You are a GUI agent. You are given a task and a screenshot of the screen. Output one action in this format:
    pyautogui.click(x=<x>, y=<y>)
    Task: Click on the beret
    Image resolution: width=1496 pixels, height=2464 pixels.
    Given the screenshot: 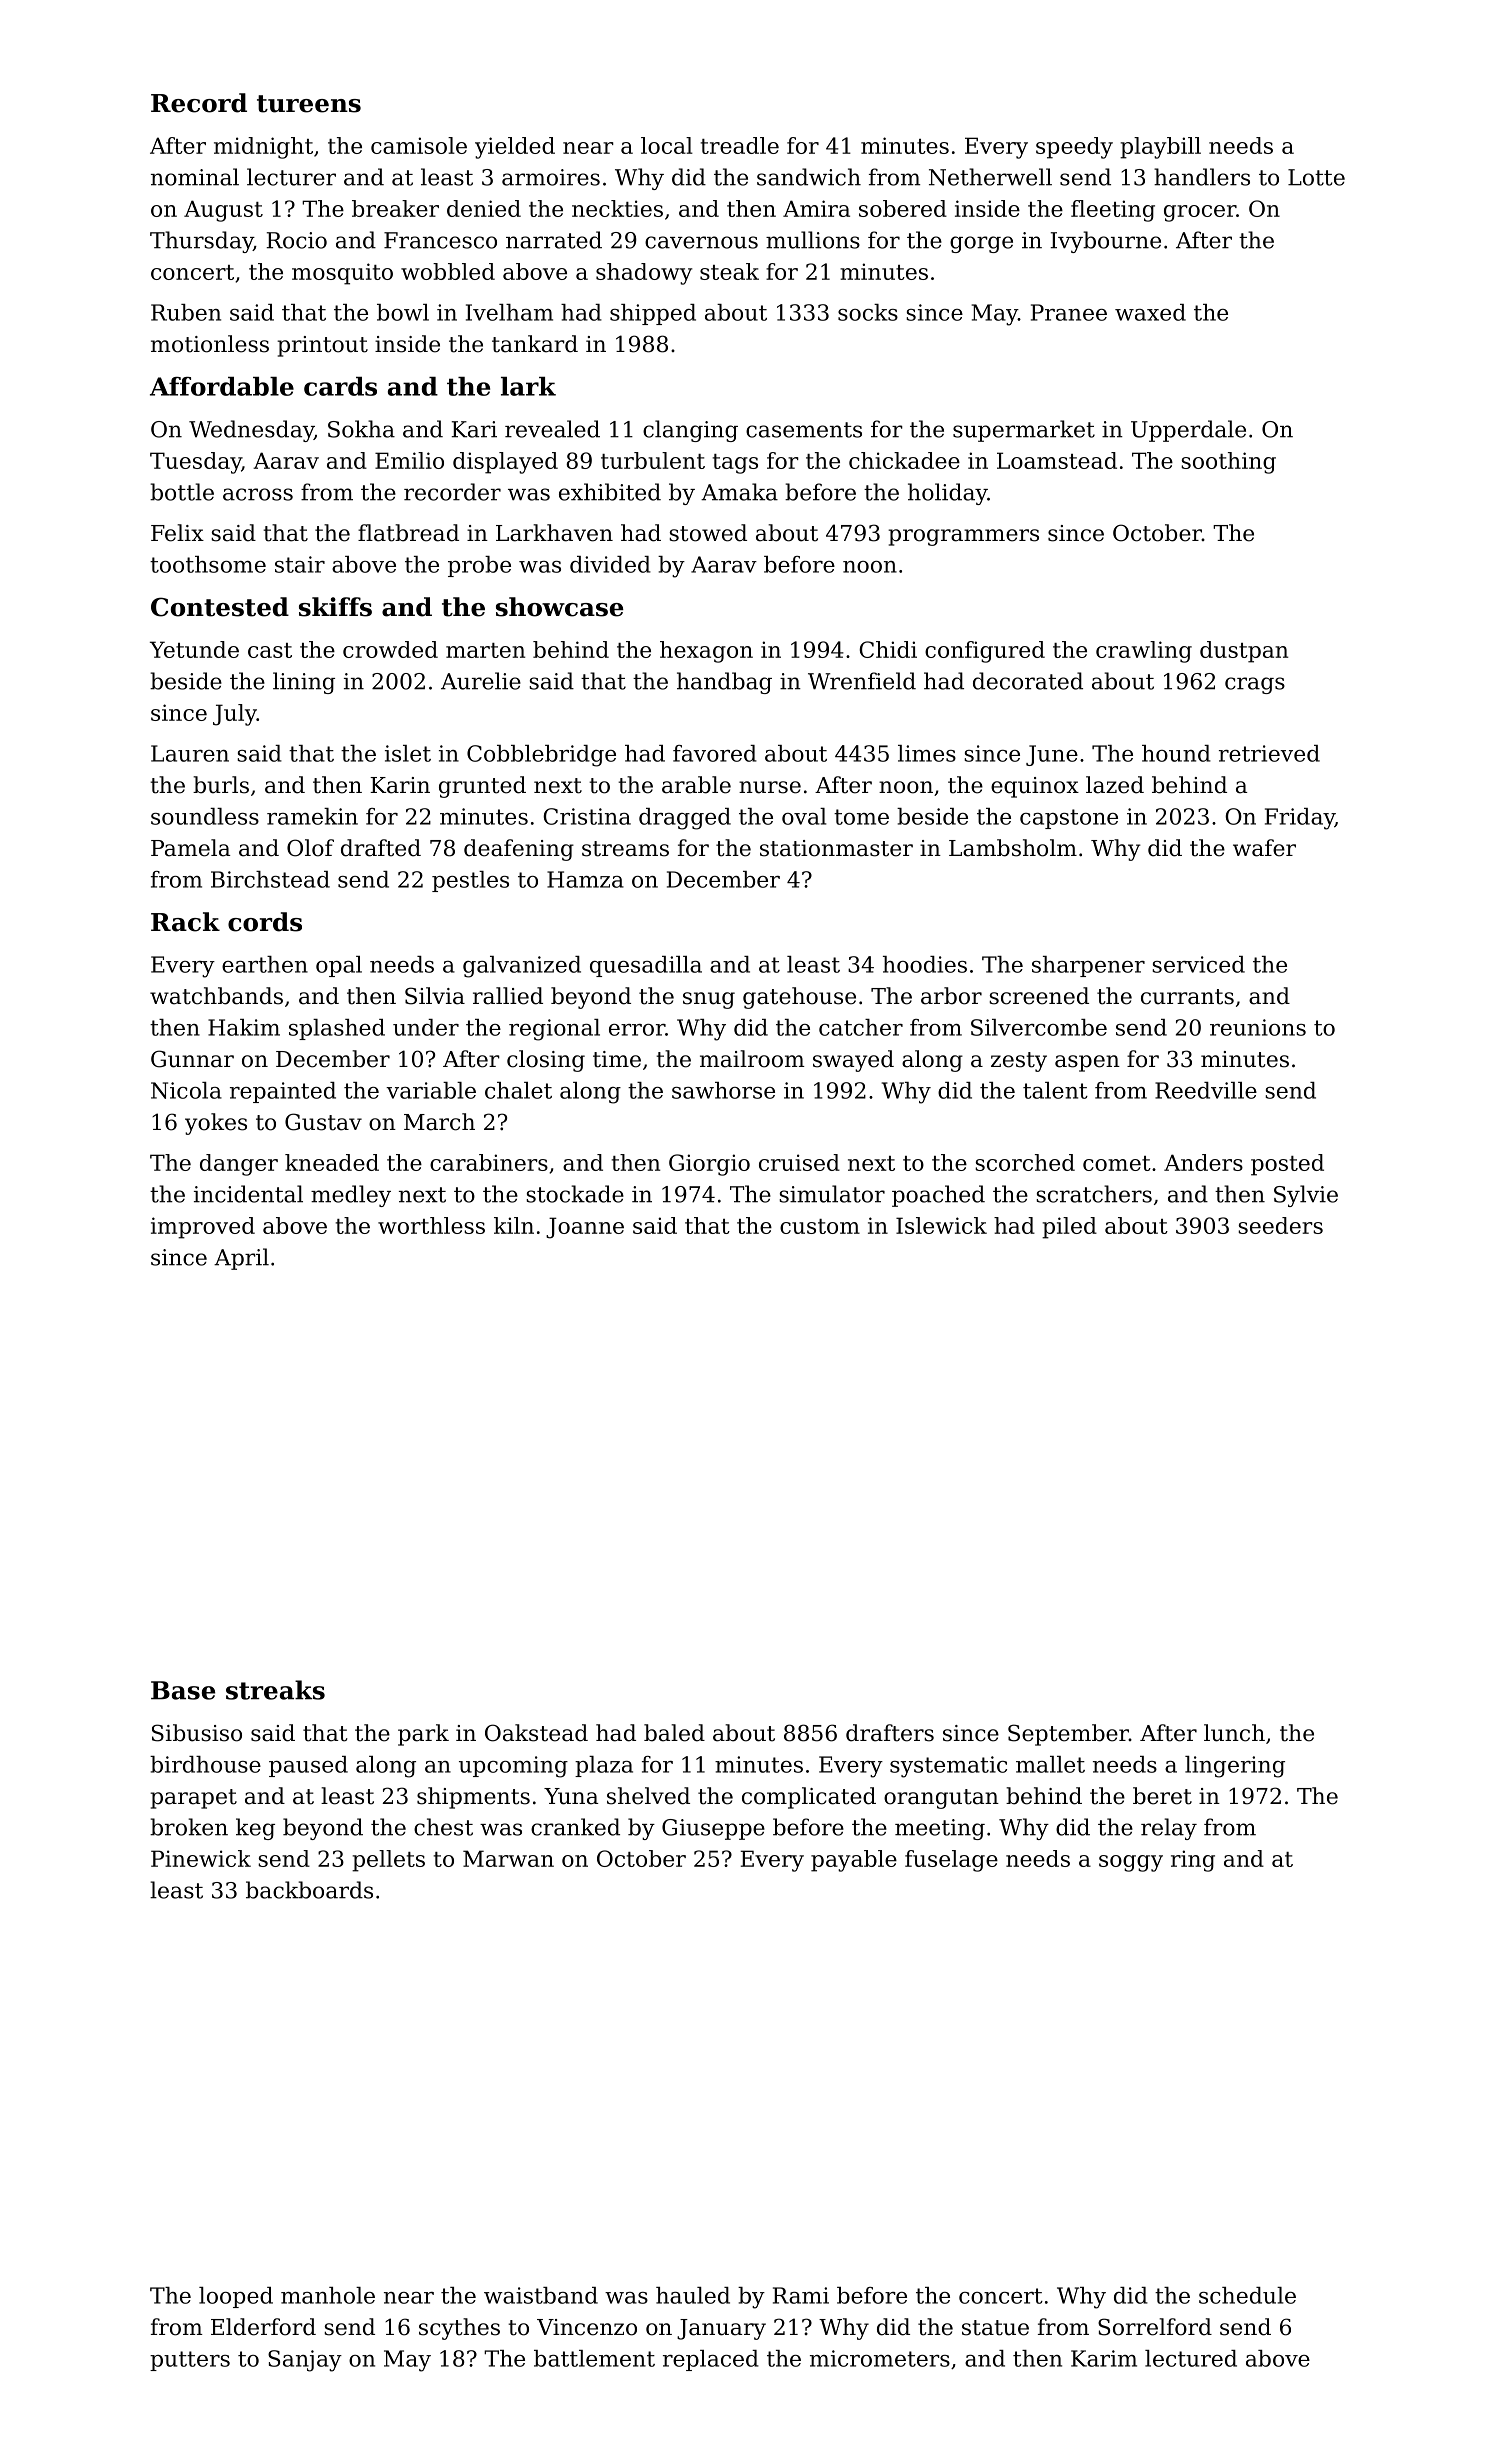 What is the action you would take?
    pyautogui.click(x=1162, y=1796)
